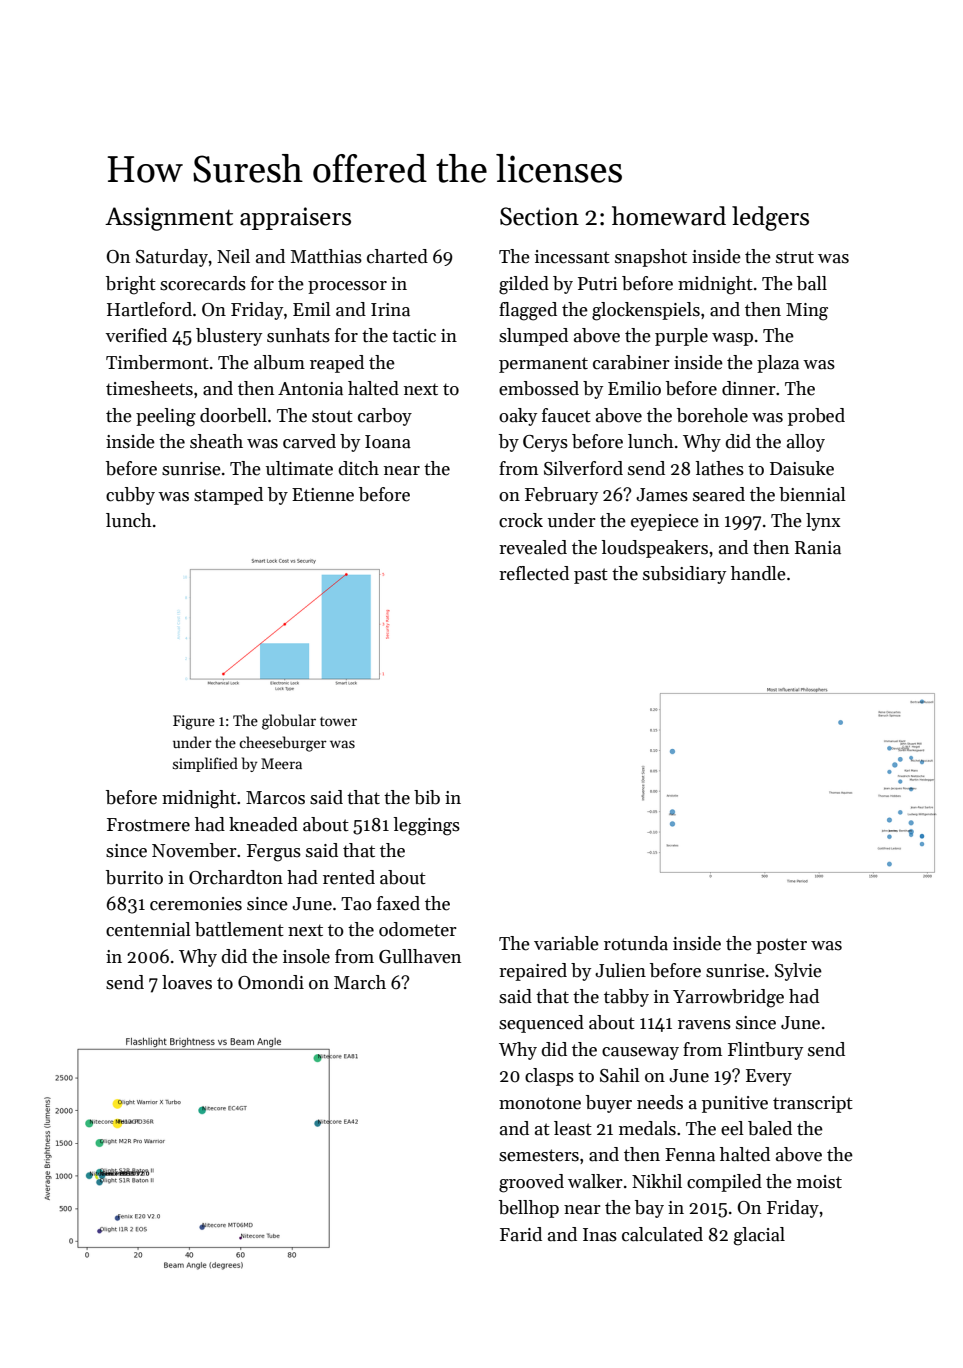 This screenshot has width=963, height=1368. What do you see at coordinates (196, 904) in the screenshot?
I see `ceremonies` at bounding box center [196, 904].
